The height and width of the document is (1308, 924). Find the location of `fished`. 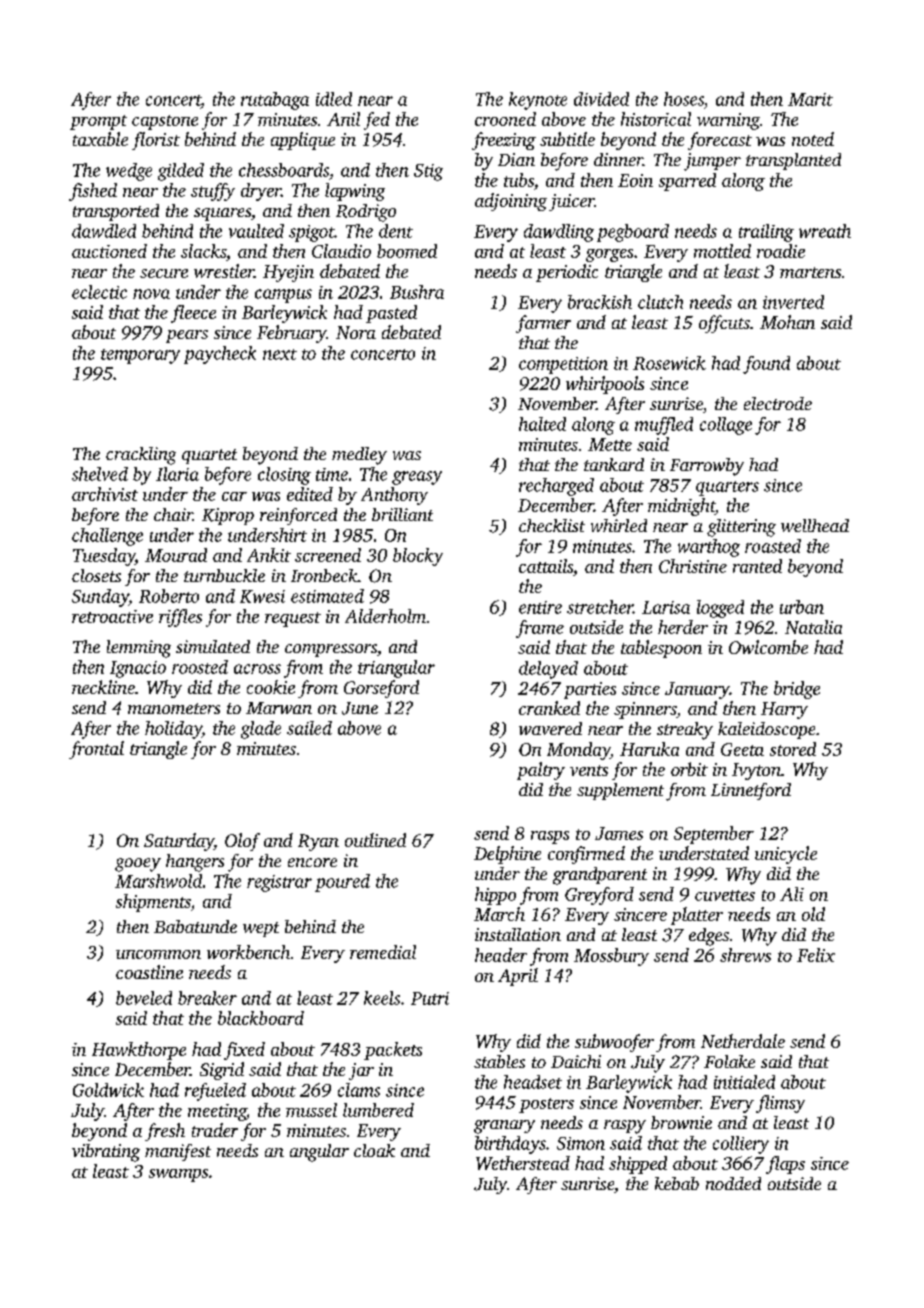

fished is located at coordinates (93, 192).
